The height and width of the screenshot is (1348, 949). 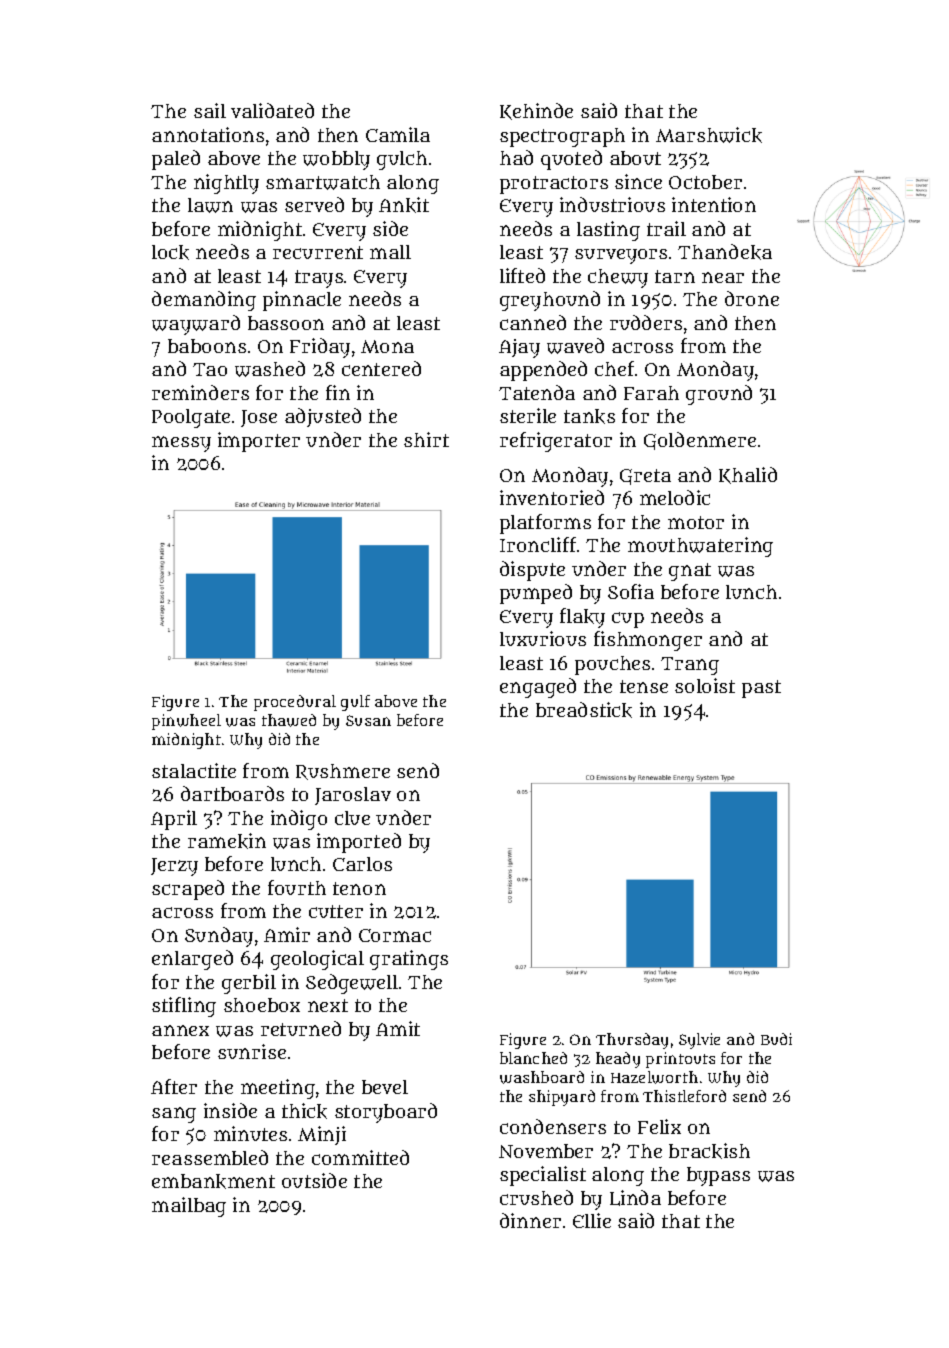 I want to click on engaged, so click(x=538, y=688).
